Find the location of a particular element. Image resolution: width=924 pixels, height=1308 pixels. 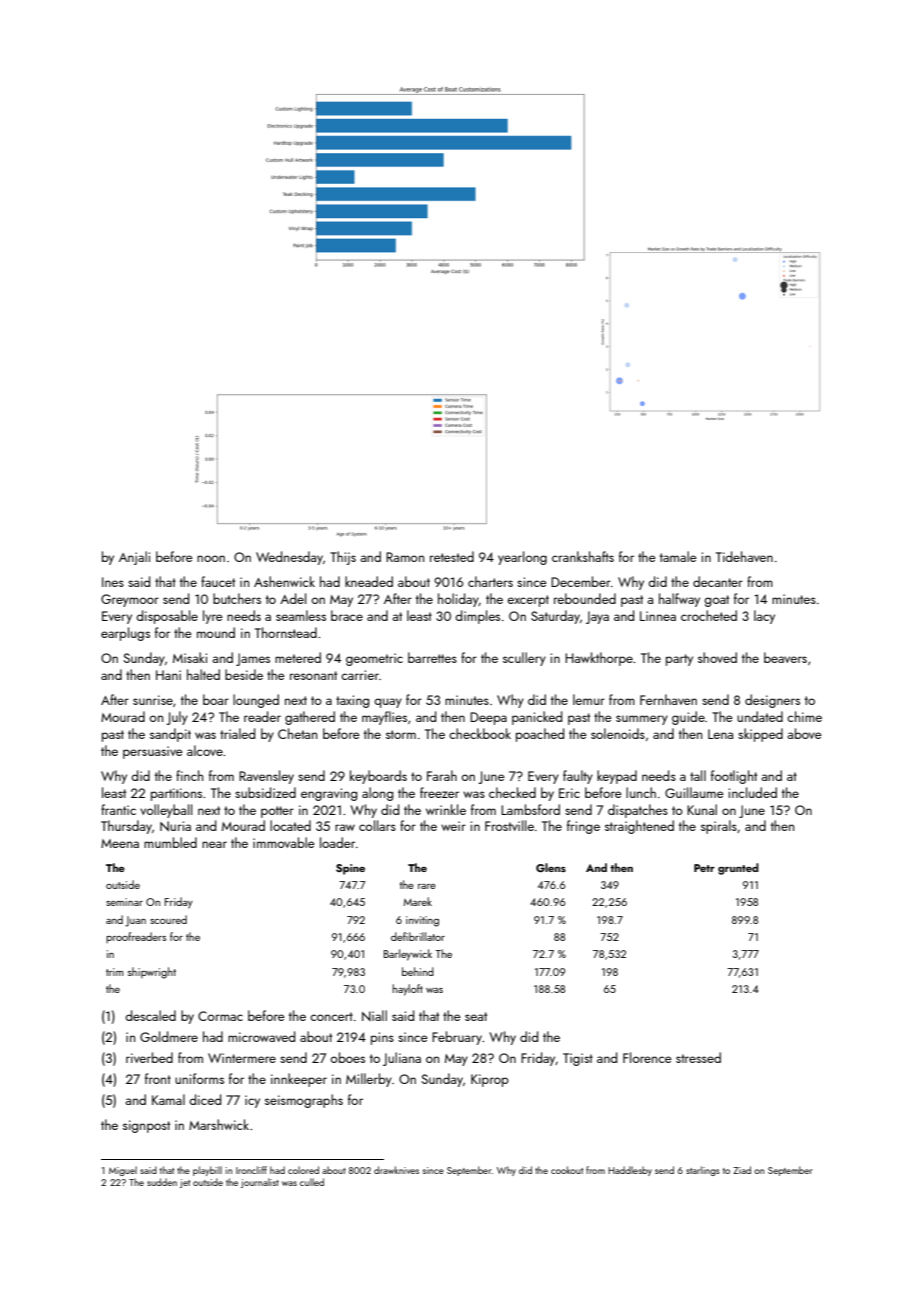

pins is located at coordinates (382, 1038).
